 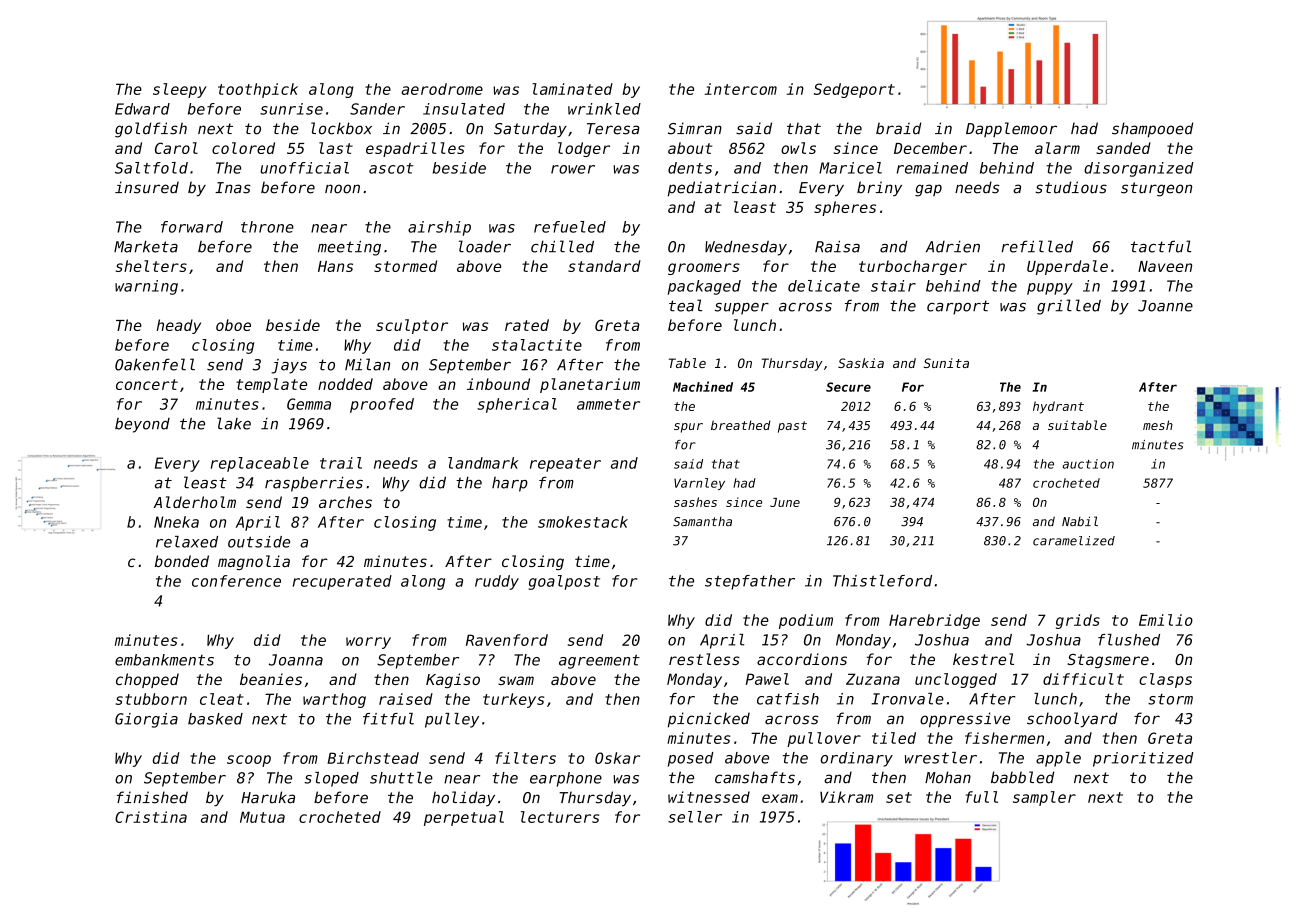 I want to click on intercom, so click(x=740, y=89).
